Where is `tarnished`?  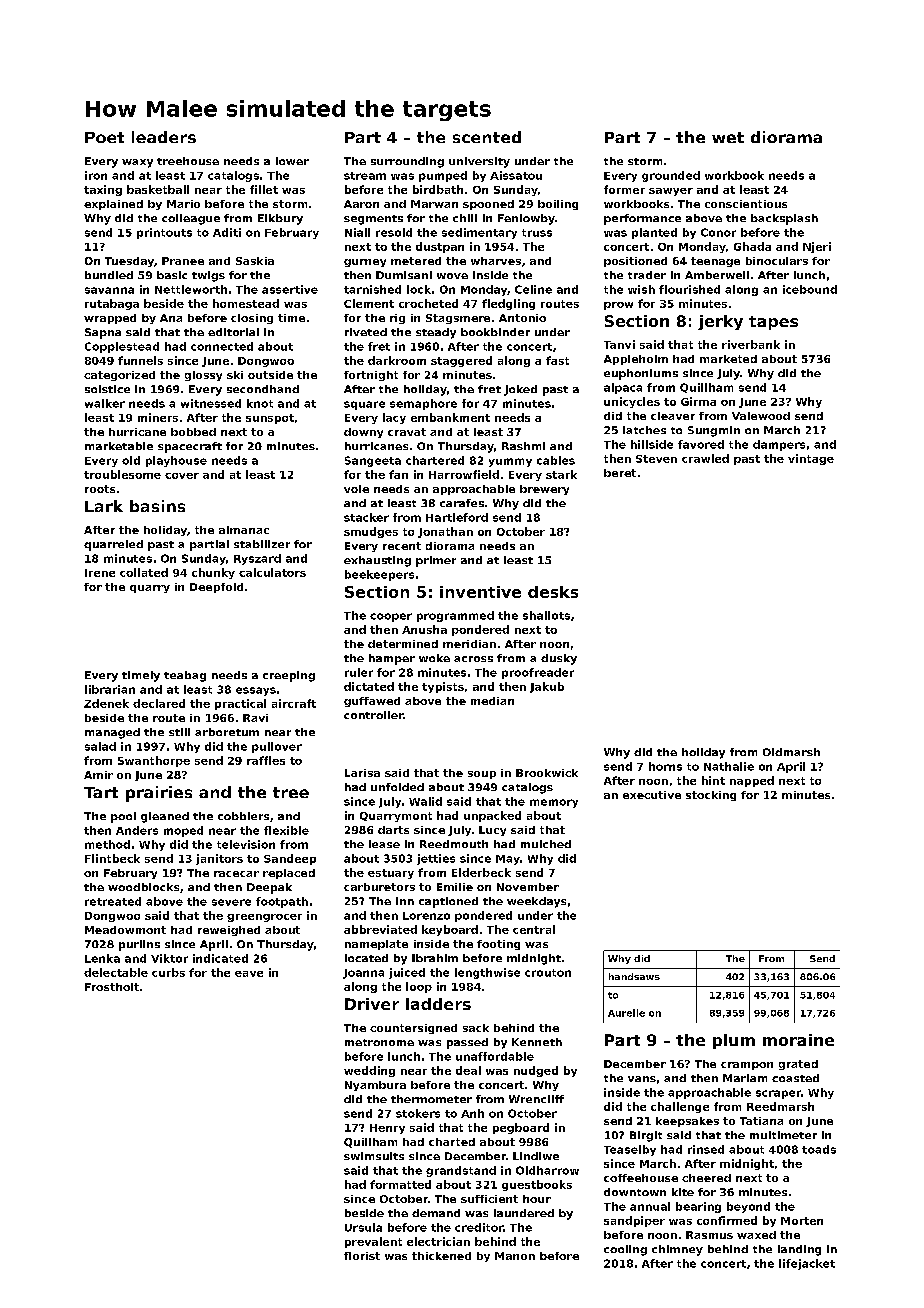 tarnished is located at coordinates (372, 289).
